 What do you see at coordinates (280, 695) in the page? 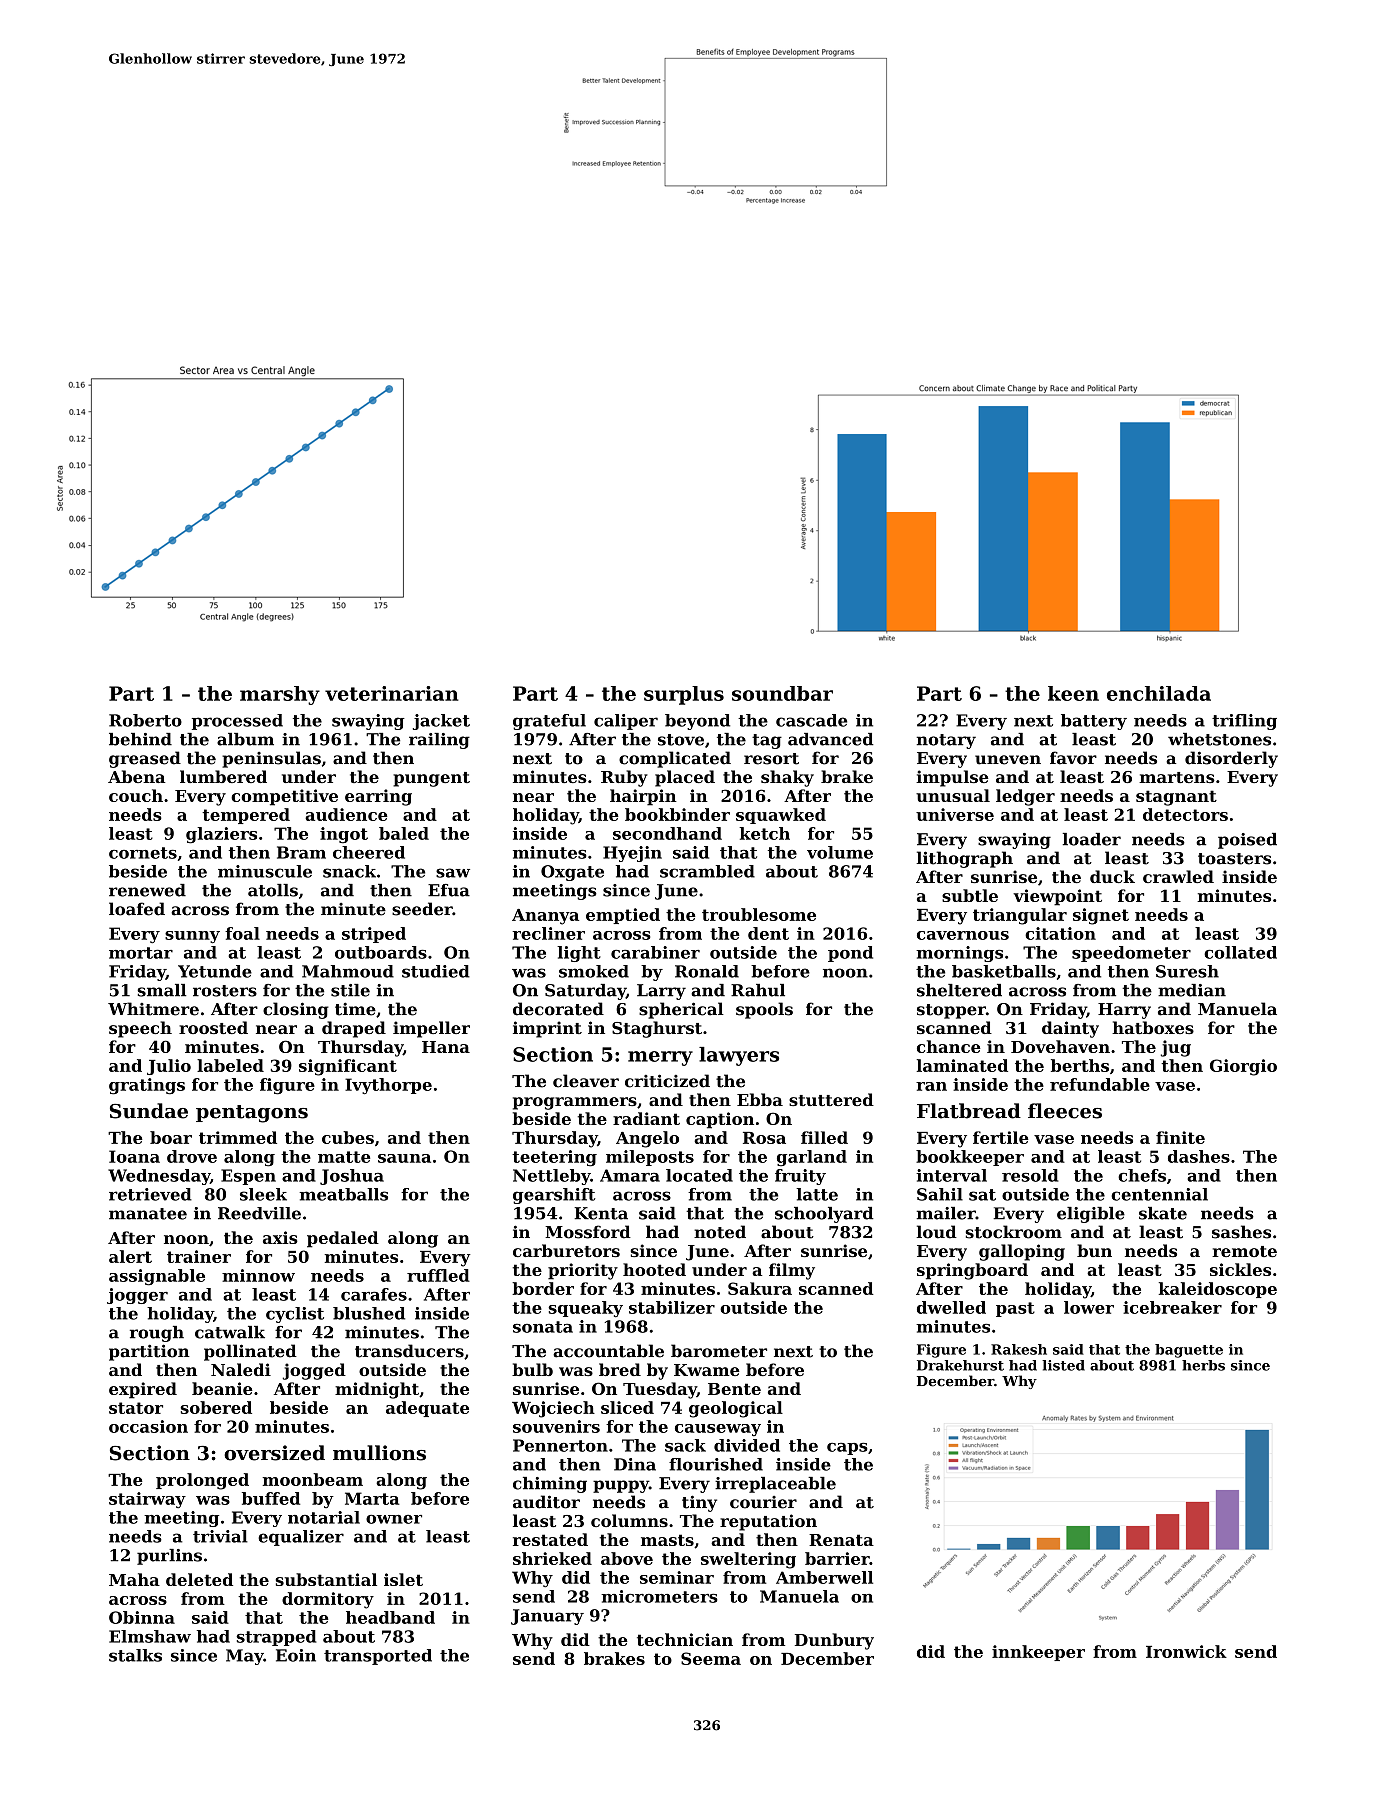
I see `marshy` at bounding box center [280, 695].
